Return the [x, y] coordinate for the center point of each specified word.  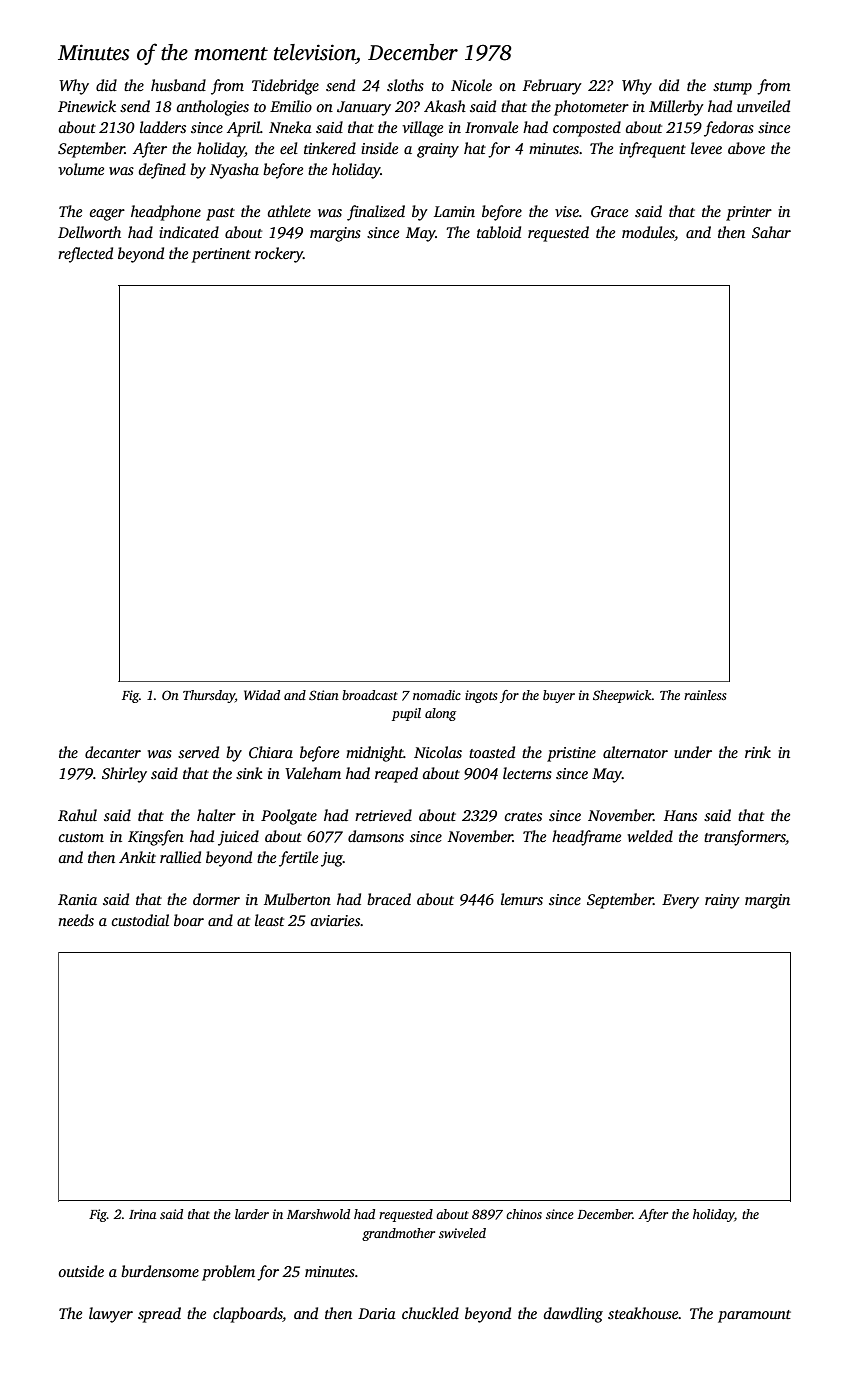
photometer [591, 108]
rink [758, 752]
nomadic [437, 695]
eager [107, 215]
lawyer [111, 1315]
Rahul [77, 815]
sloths [405, 85]
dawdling [573, 1315]
